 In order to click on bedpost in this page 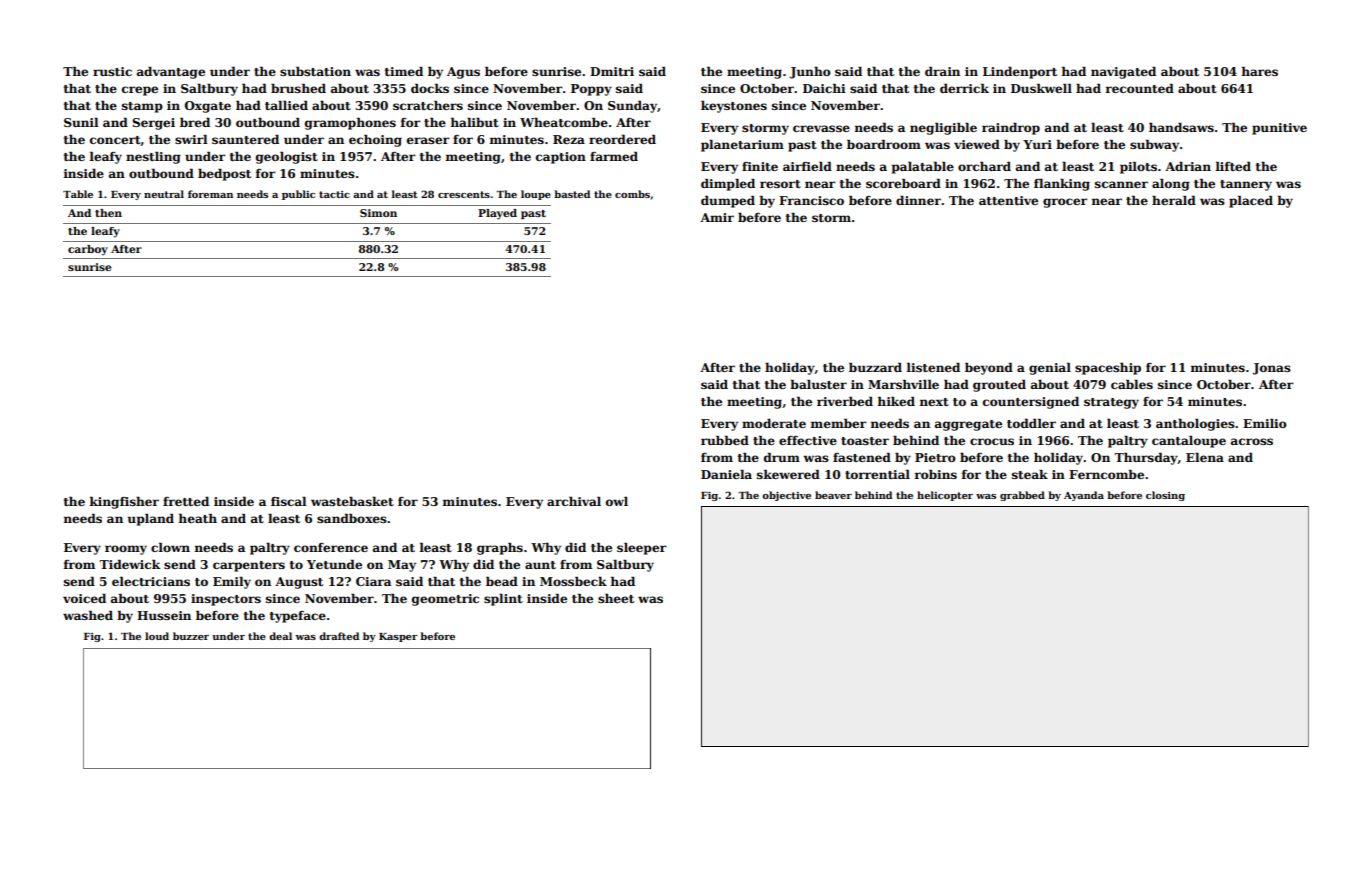, I will do `click(224, 174)`.
